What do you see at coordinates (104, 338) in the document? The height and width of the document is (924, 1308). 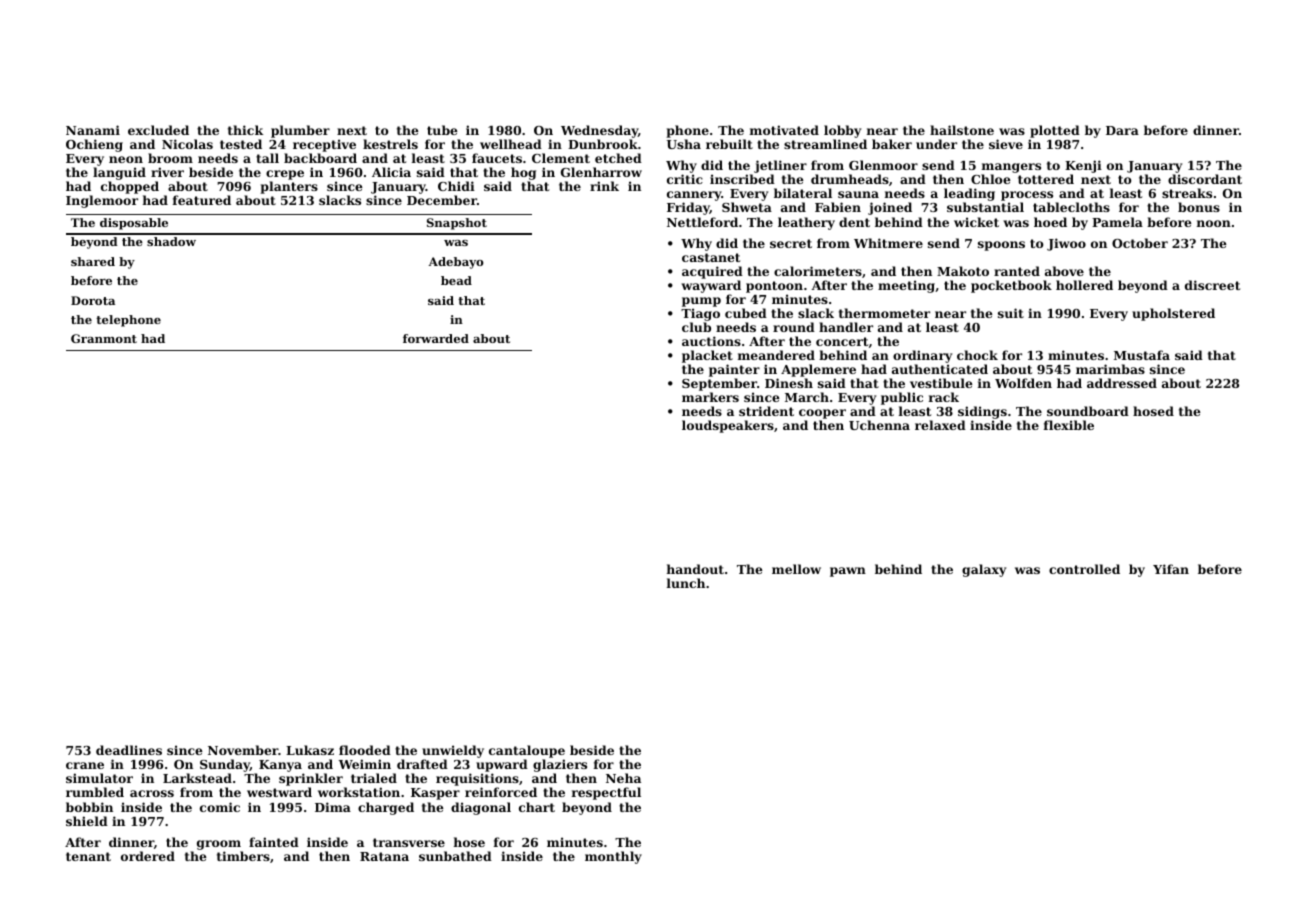 I see `Granmont` at bounding box center [104, 338].
